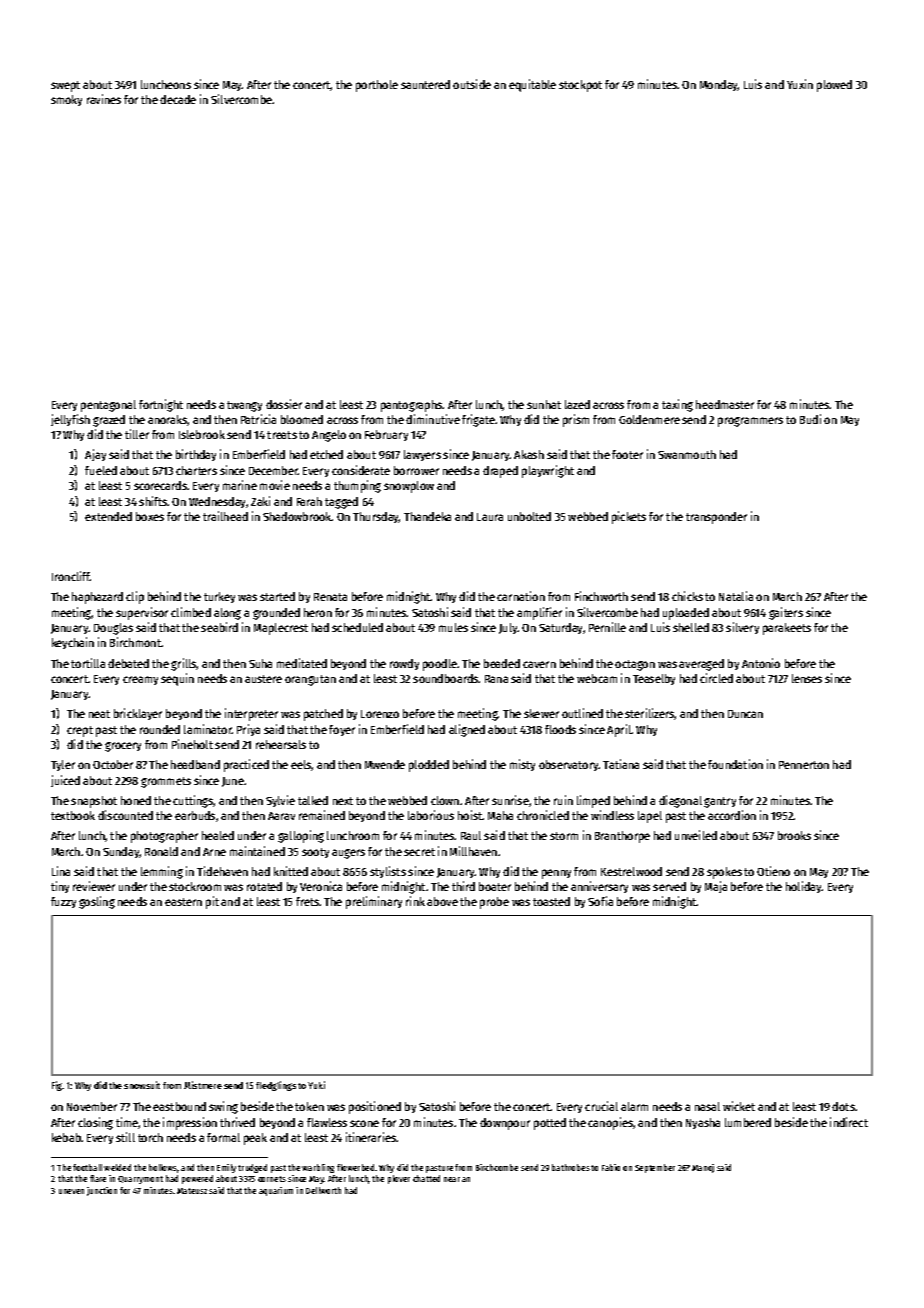 This image has width=924, height=1308. Describe the element at coordinates (377, 86) in the image. I see `porthole` at that location.
